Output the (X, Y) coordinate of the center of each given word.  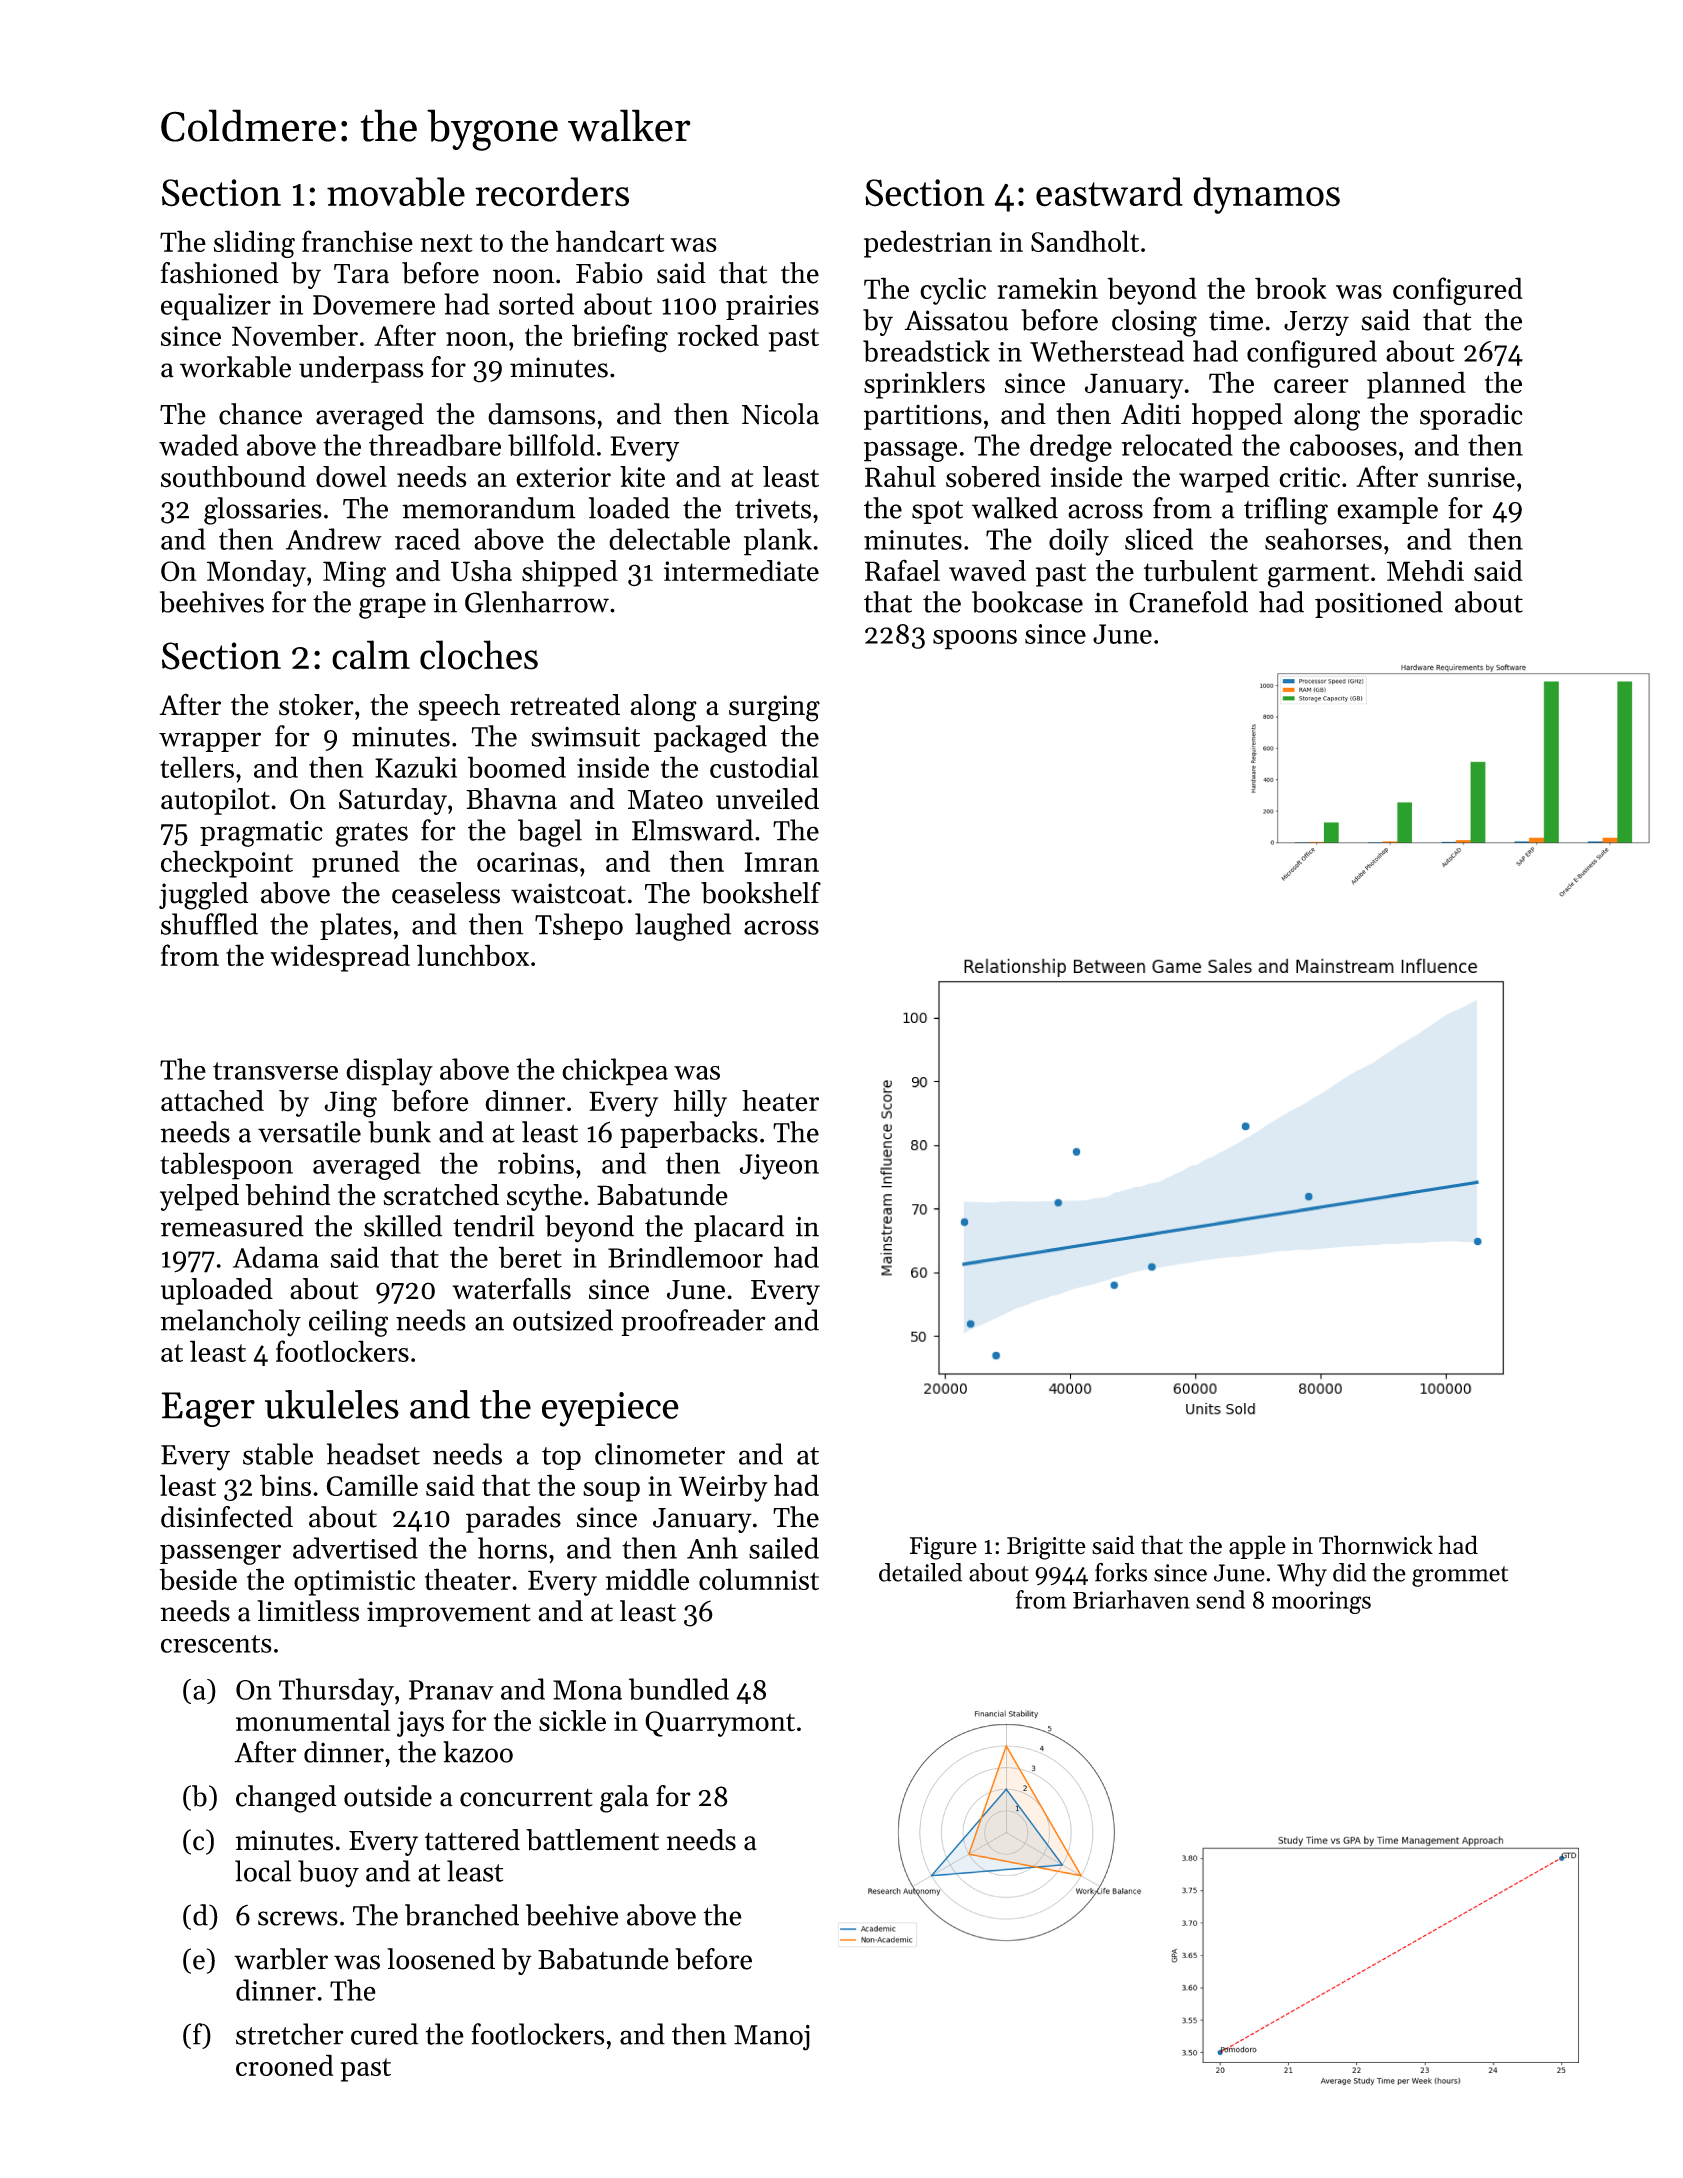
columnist (759, 1579)
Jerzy (1316, 323)
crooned (284, 2065)
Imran (781, 862)
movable (396, 192)
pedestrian (928, 244)
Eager (208, 1409)
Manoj (772, 2038)
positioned (1379, 604)
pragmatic (261, 834)
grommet (1460, 1576)
